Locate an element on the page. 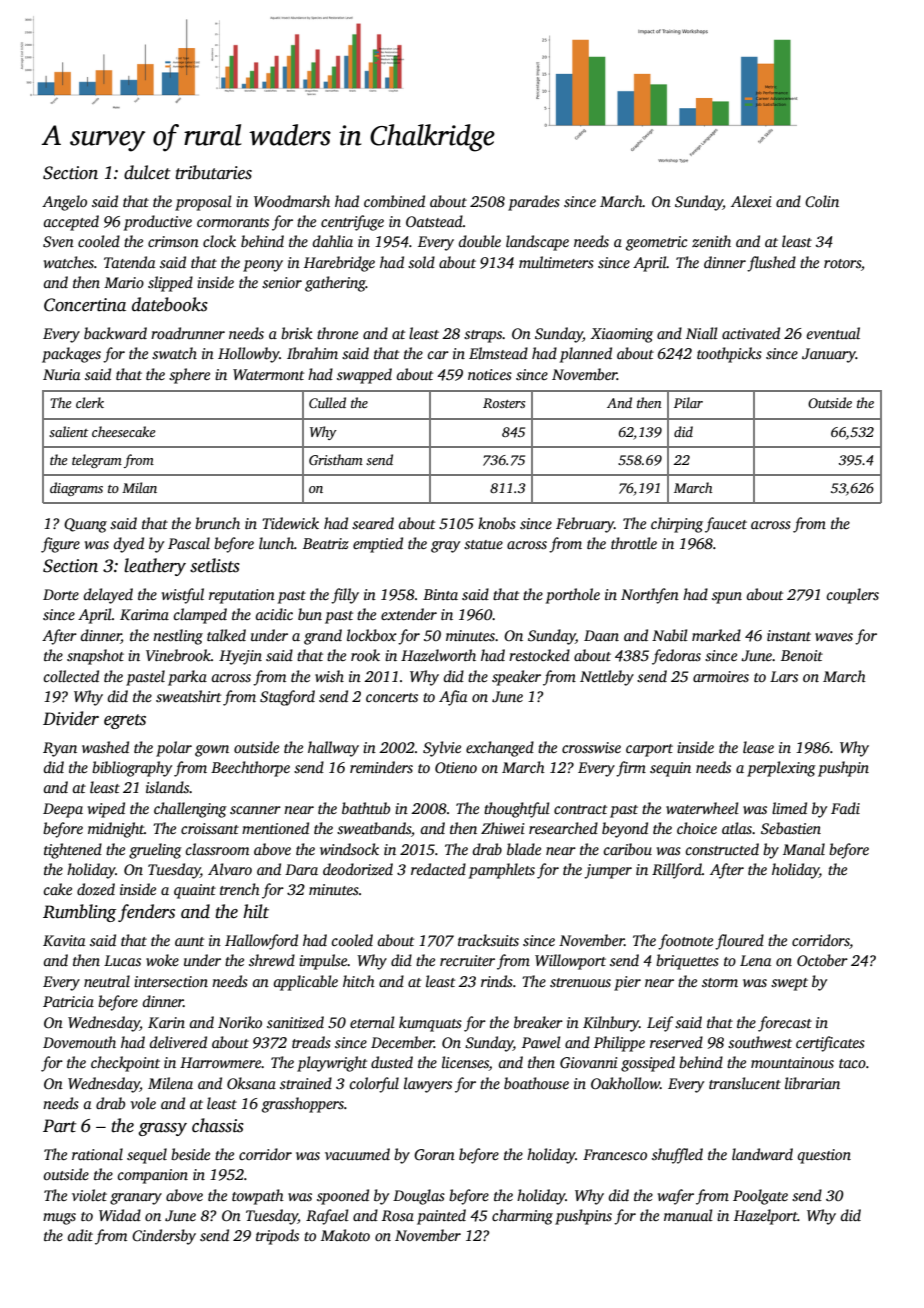 The width and height of the image is (924, 1308). parades is located at coordinates (534, 203).
